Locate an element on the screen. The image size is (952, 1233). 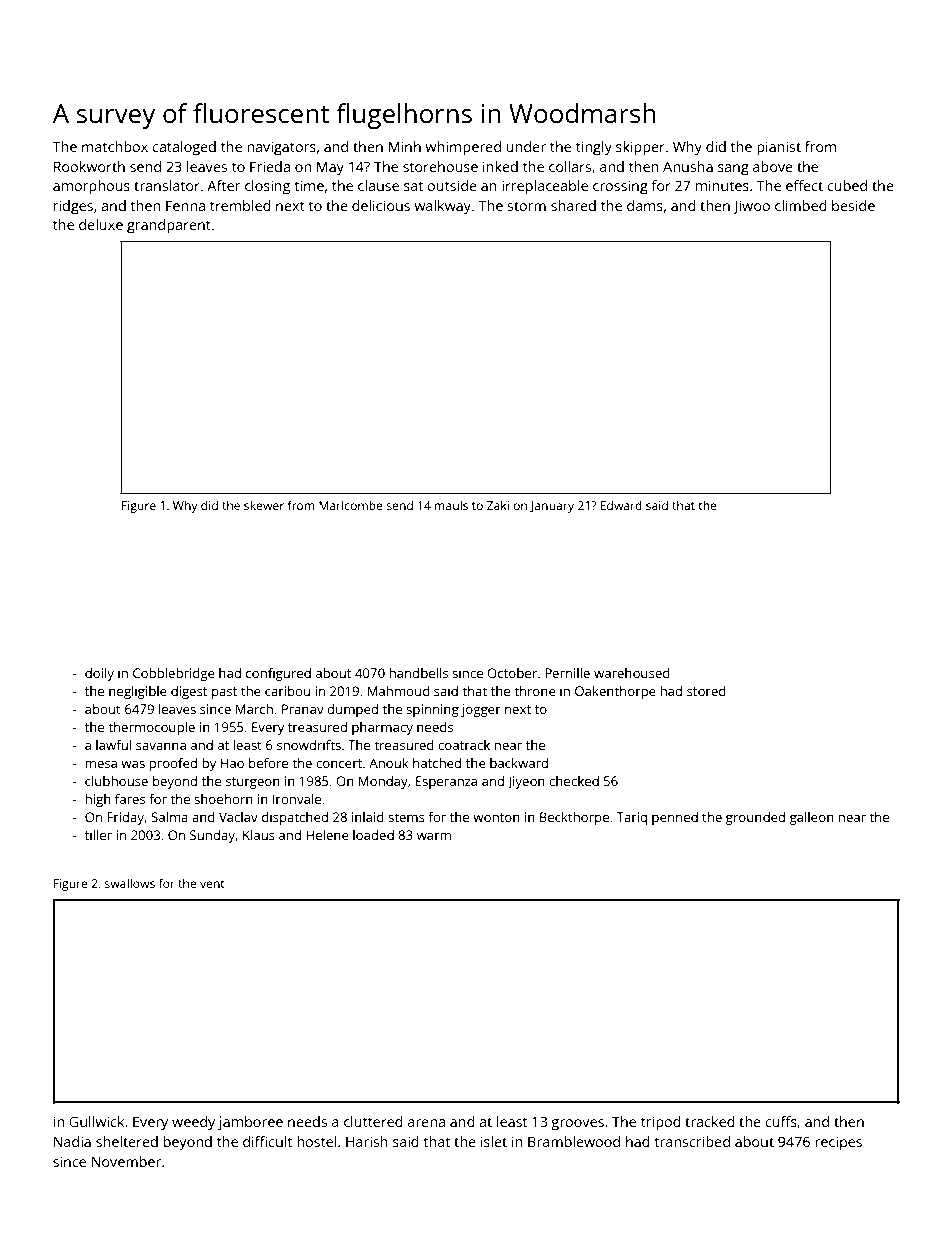
Marlcombe is located at coordinates (351, 505).
